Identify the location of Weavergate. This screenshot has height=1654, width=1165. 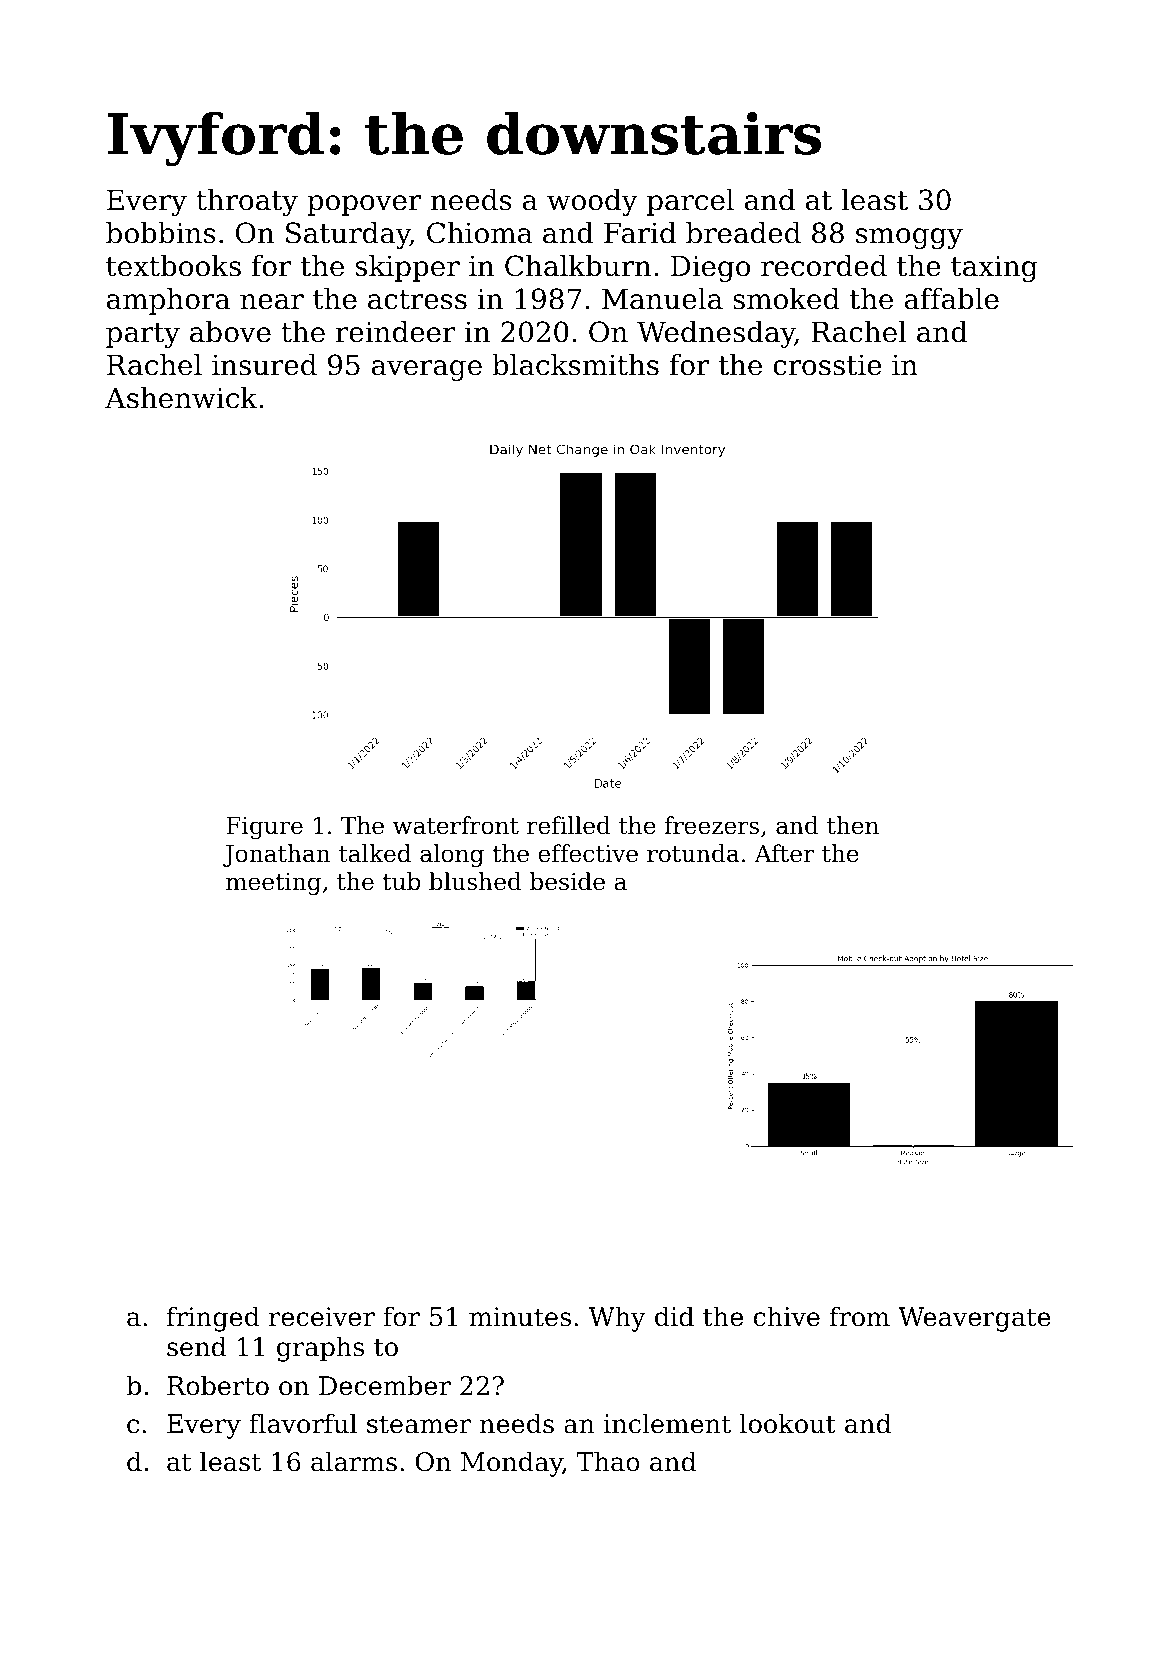
(974, 1319).
